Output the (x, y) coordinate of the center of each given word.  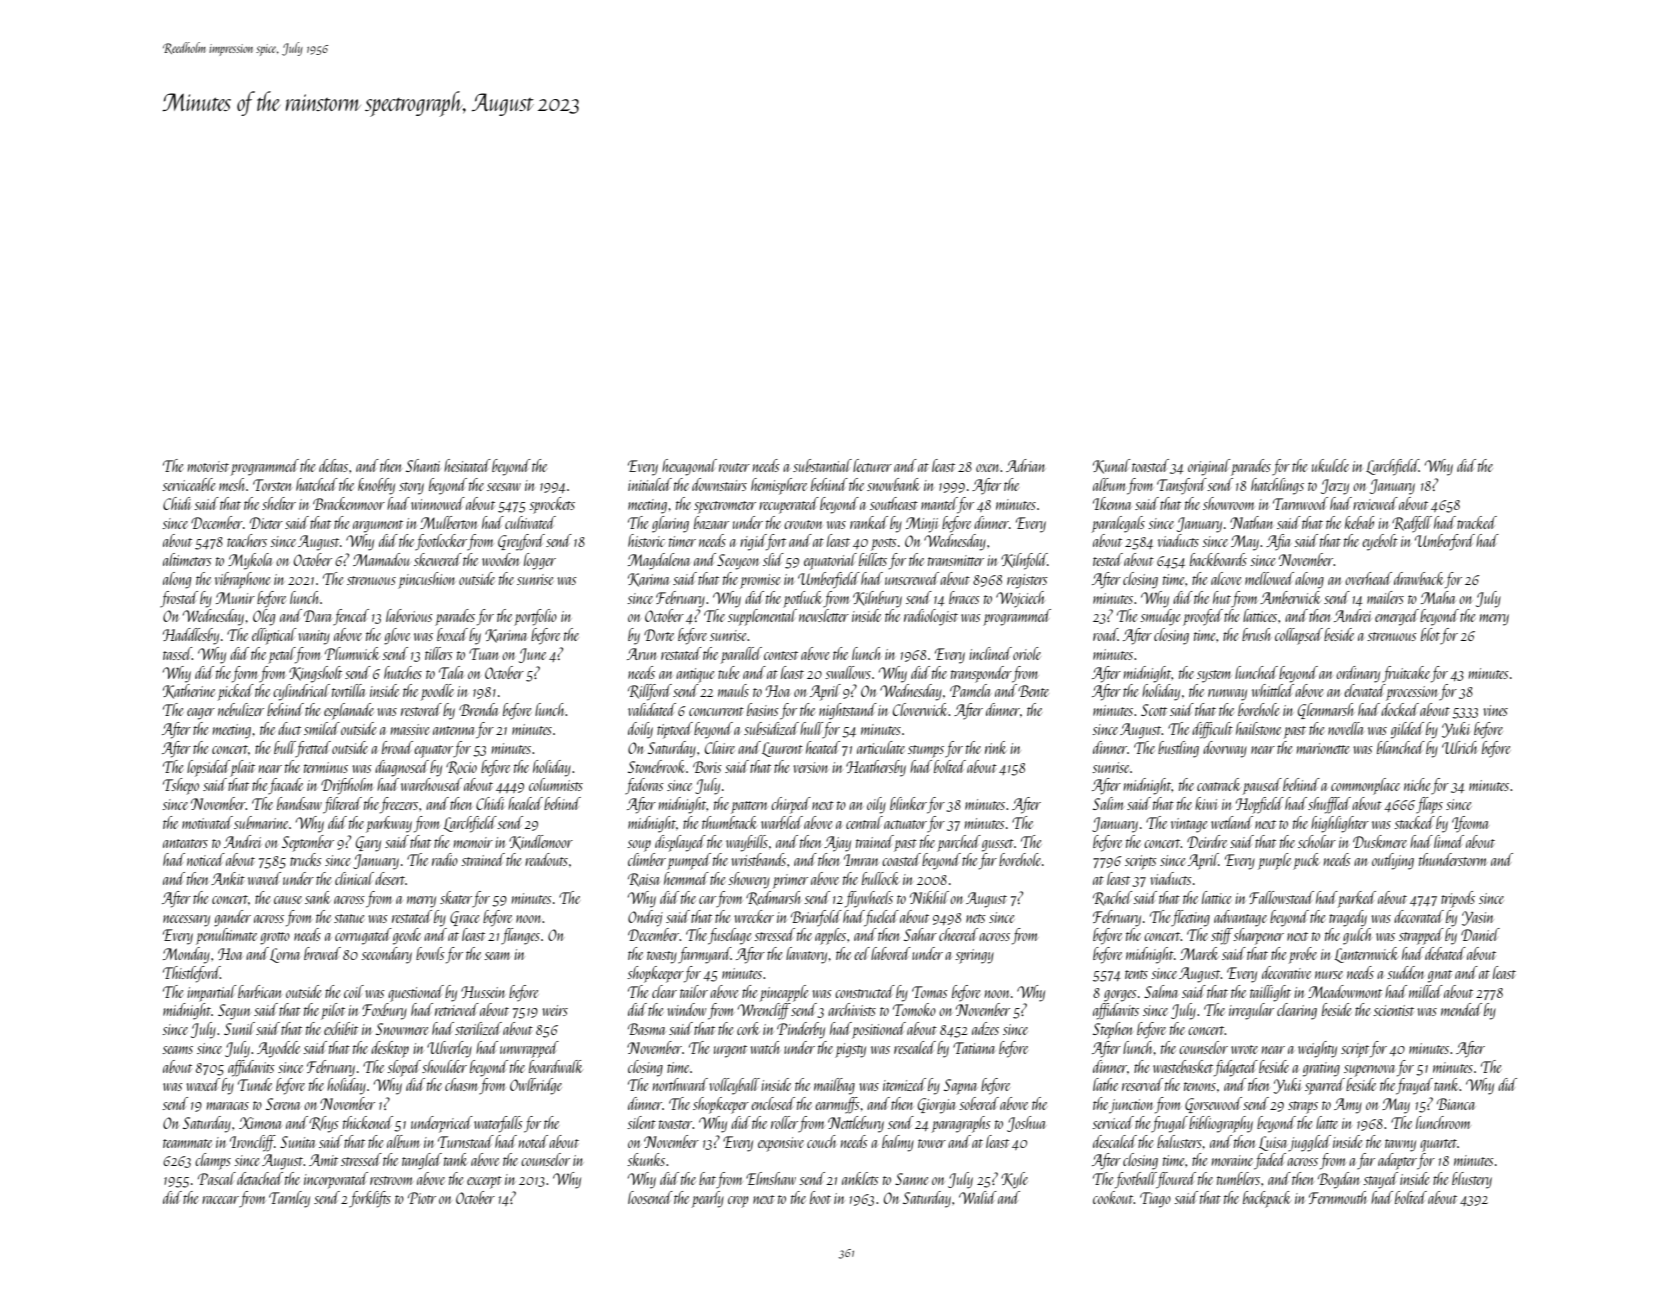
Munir (235, 598)
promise (760, 581)
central (864, 822)
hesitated (467, 465)
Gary (368, 844)
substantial (822, 465)
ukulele (1330, 465)
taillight (1270, 993)
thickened (368, 1122)
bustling (1178, 749)
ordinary (1358, 674)
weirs (555, 1010)
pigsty (850, 1050)
